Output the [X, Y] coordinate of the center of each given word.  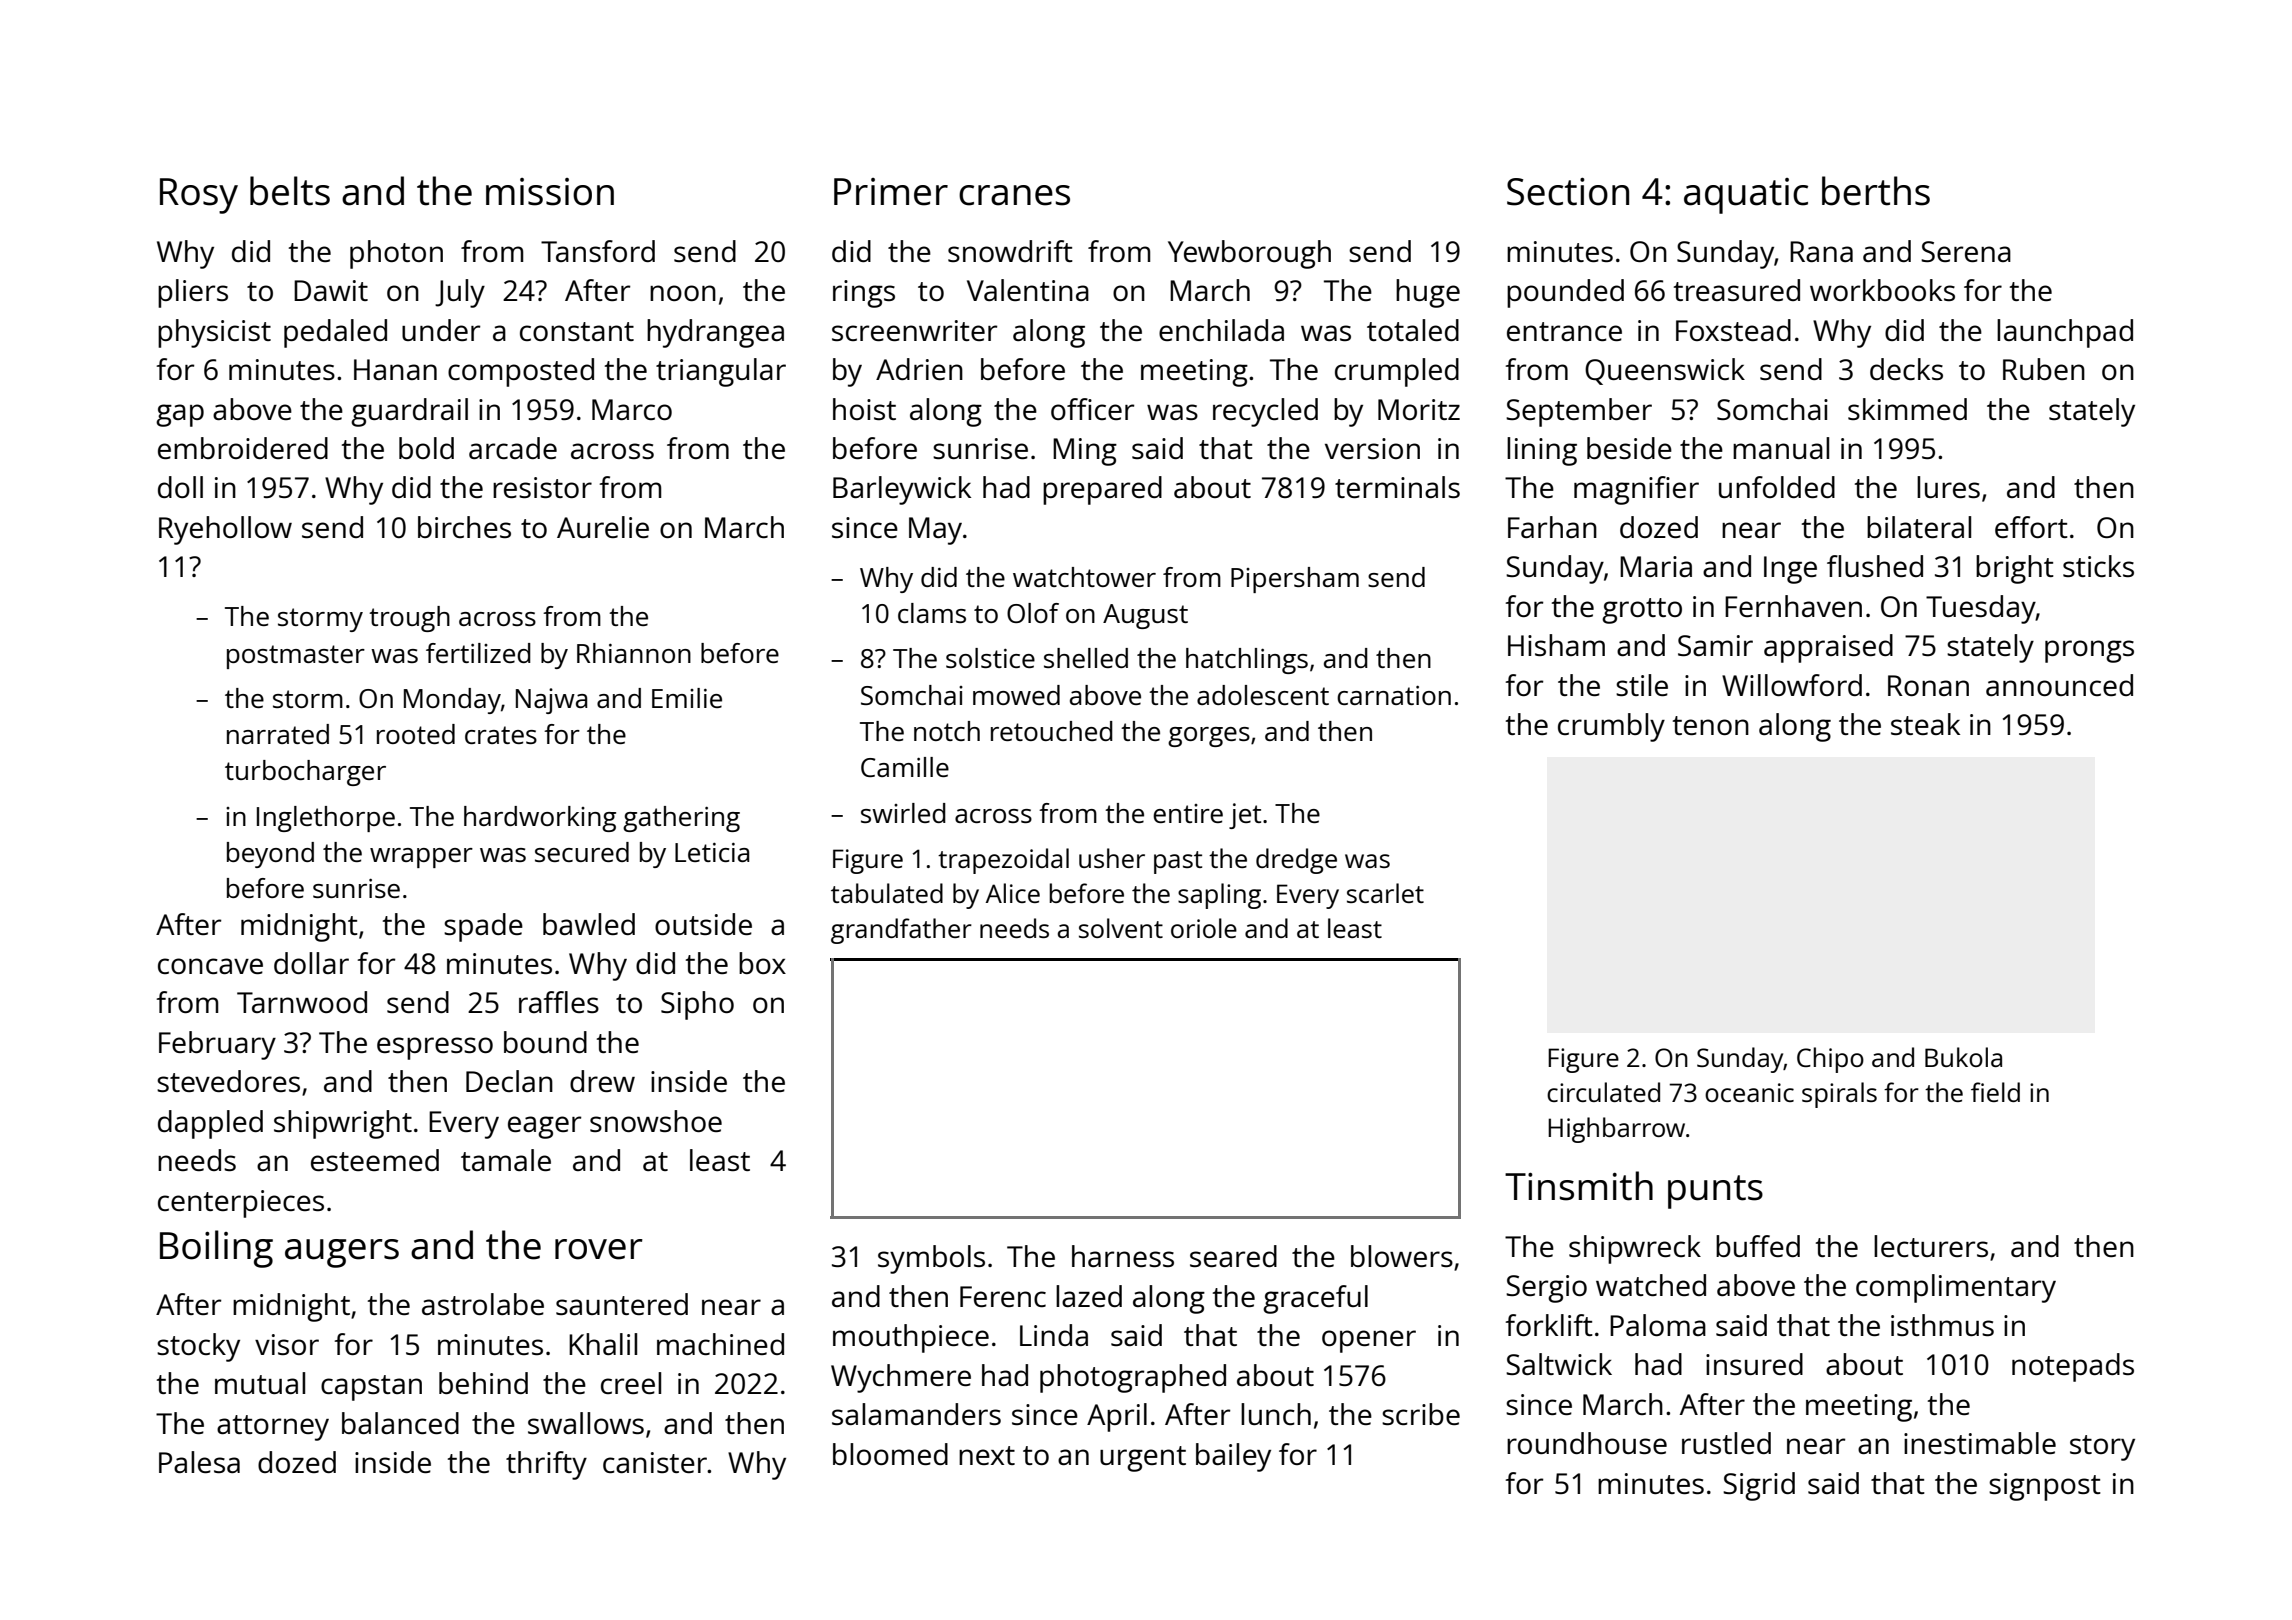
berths [1876, 191]
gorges [1209, 737]
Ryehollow [225, 530]
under [441, 330]
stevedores [228, 1081]
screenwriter [914, 330]
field [1995, 1092]
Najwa [551, 701]
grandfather [901, 931]
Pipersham [1295, 580]
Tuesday [1981, 609]
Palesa [199, 1462]
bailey [1233, 1457]
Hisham [1556, 645]
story [2102, 1448]
